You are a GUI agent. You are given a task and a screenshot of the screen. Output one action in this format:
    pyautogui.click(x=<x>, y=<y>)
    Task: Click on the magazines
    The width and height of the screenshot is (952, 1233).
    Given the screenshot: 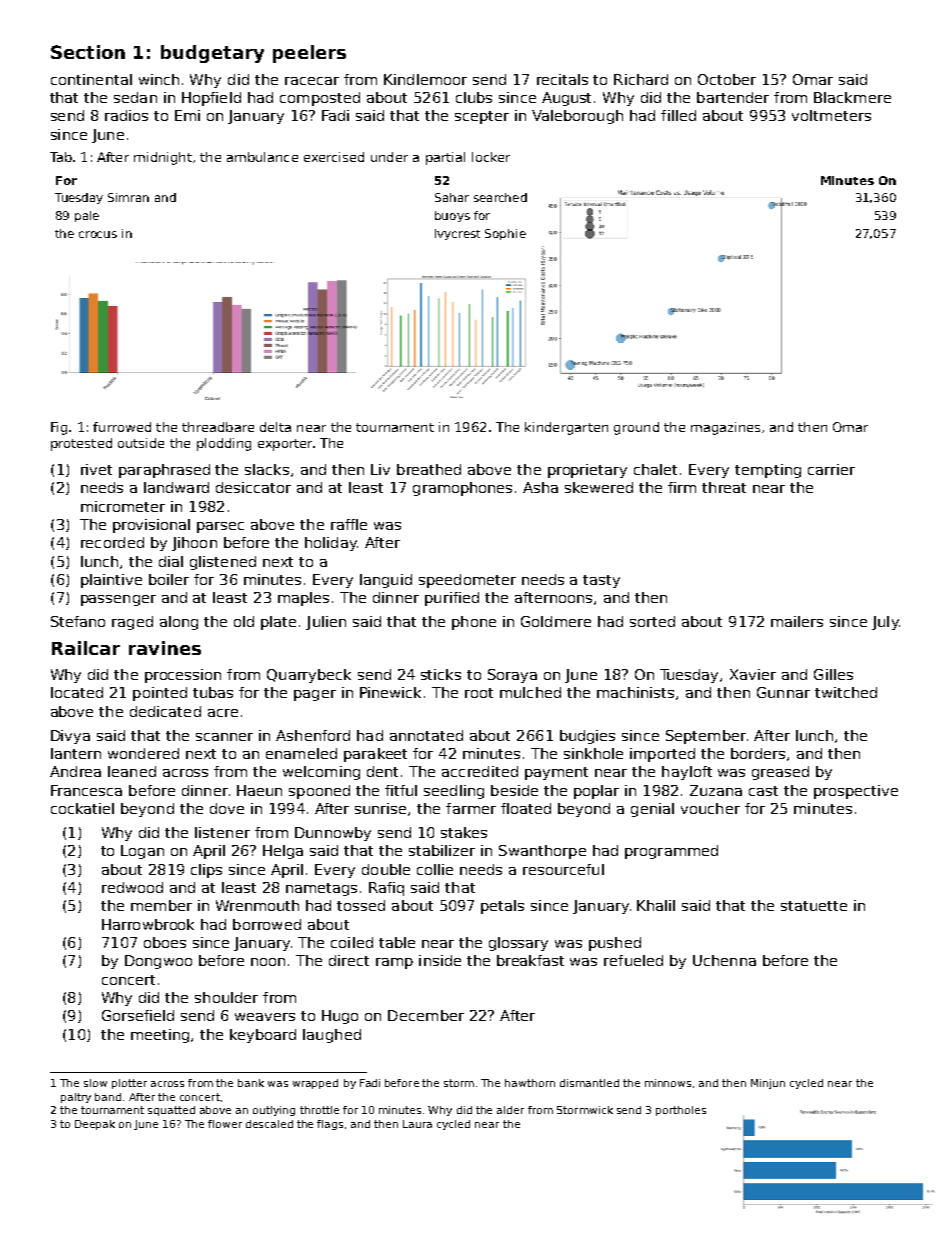 What is the action you would take?
    pyautogui.click(x=725, y=428)
